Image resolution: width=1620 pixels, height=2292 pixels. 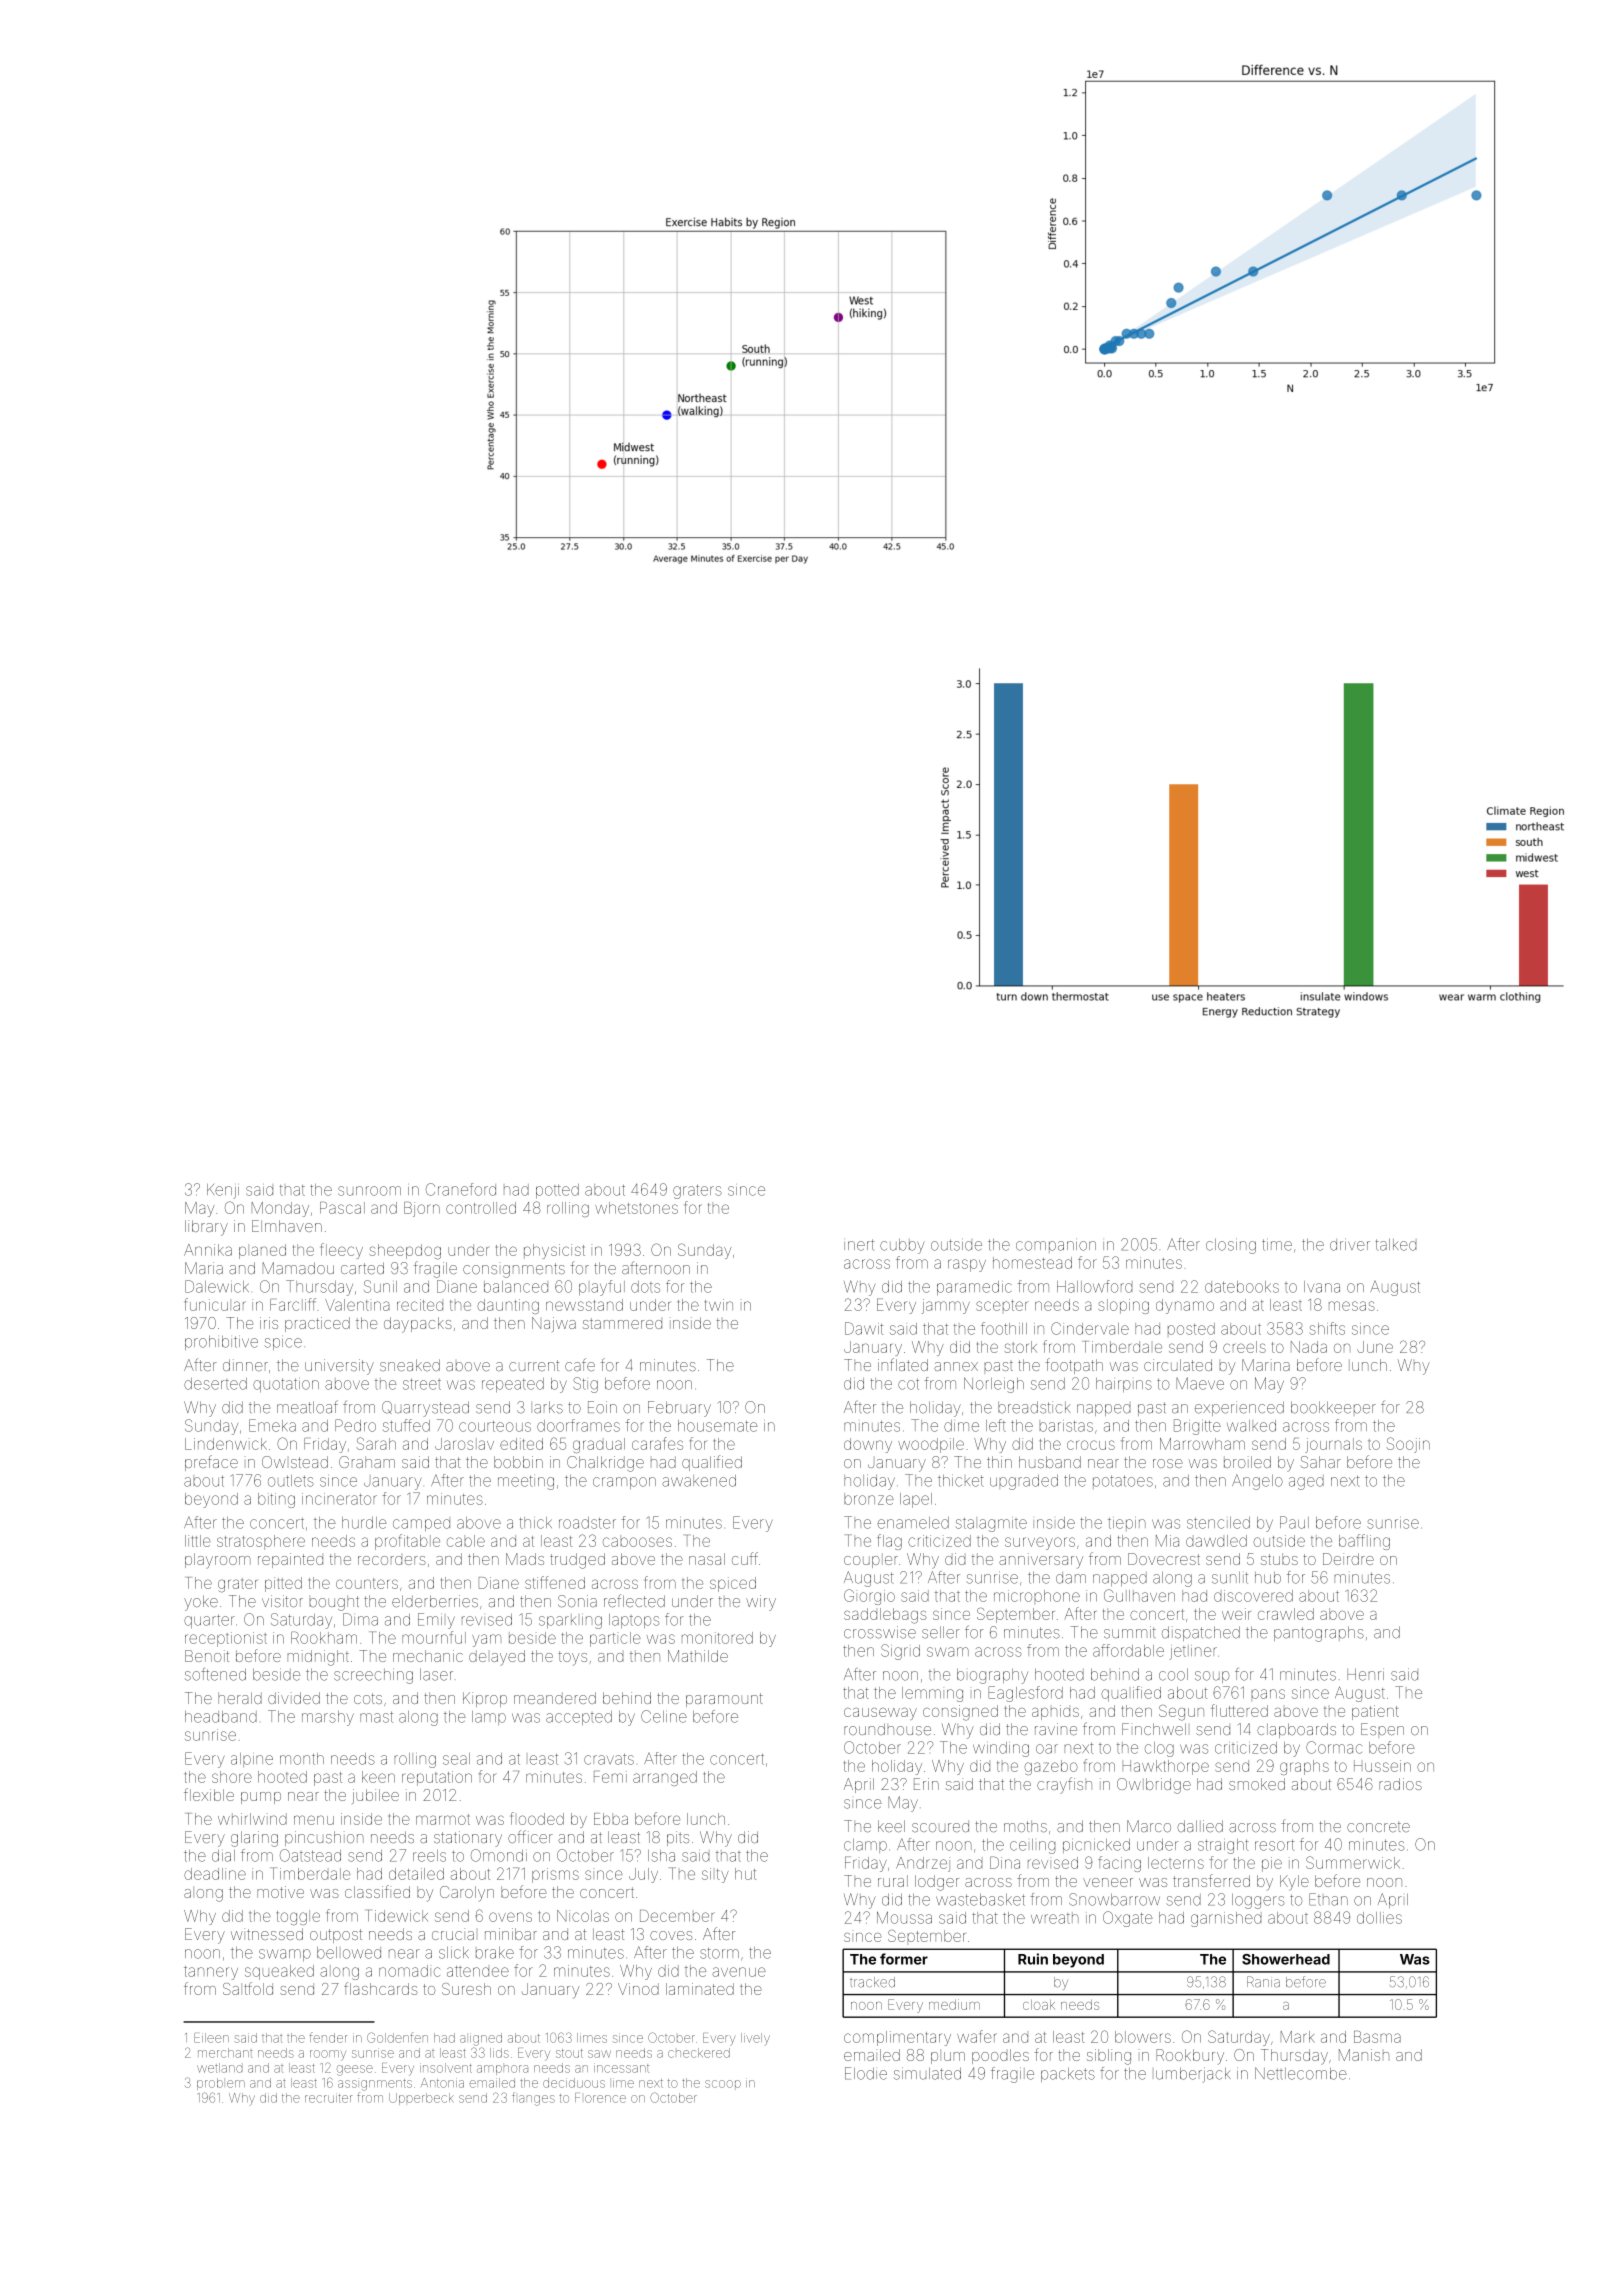 What do you see at coordinates (1231, 1246) in the image?
I see `closing` at bounding box center [1231, 1246].
